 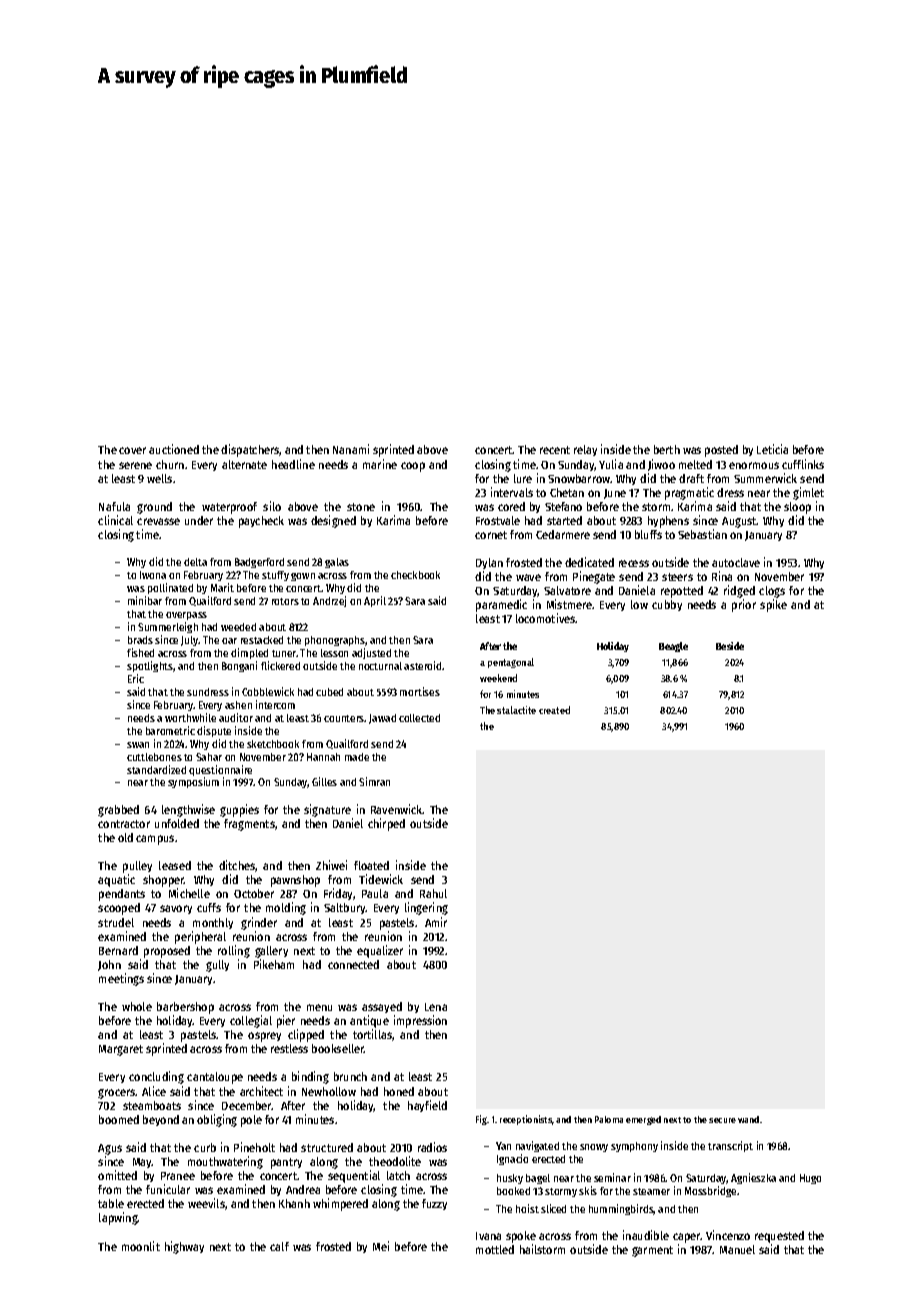 What do you see at coordinates (736, 562) in the screenshot?
I see `autoclave` at bounding box center [736, 562].
